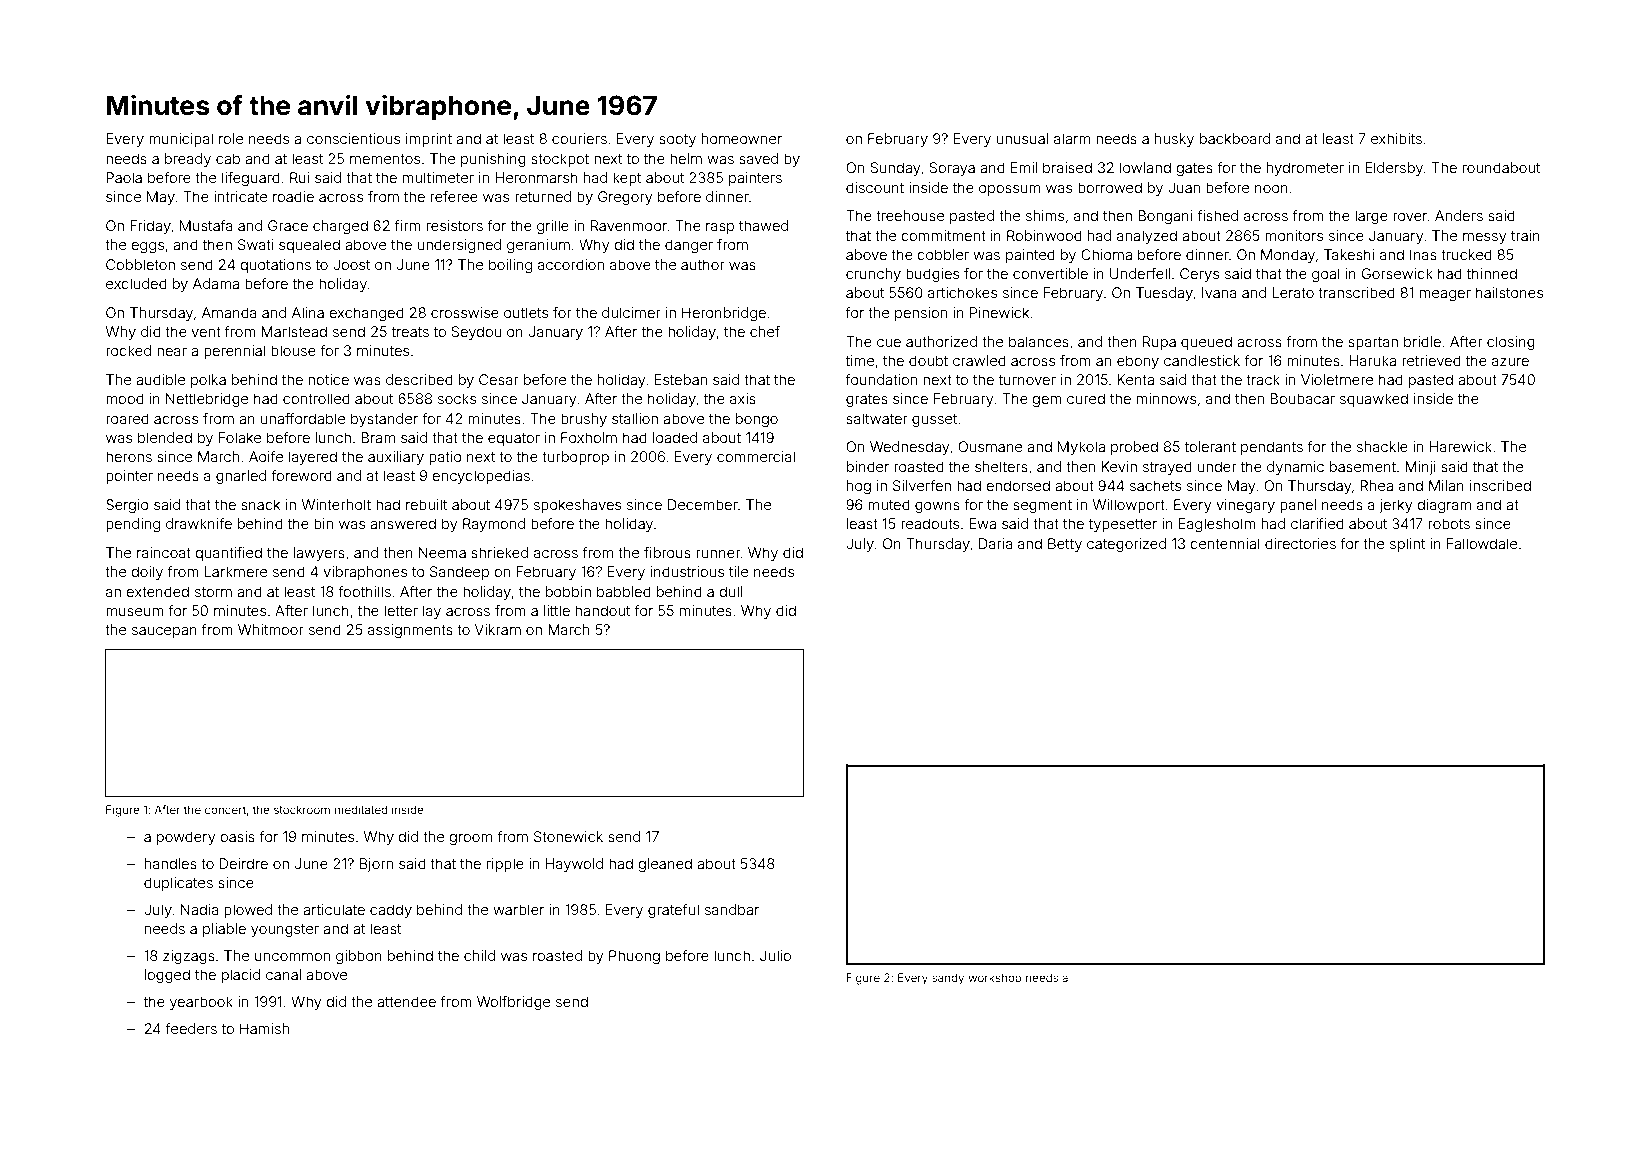 This screenshot has height=1166, width=1650. I want to click on Harewick, so click(1461, 446).
